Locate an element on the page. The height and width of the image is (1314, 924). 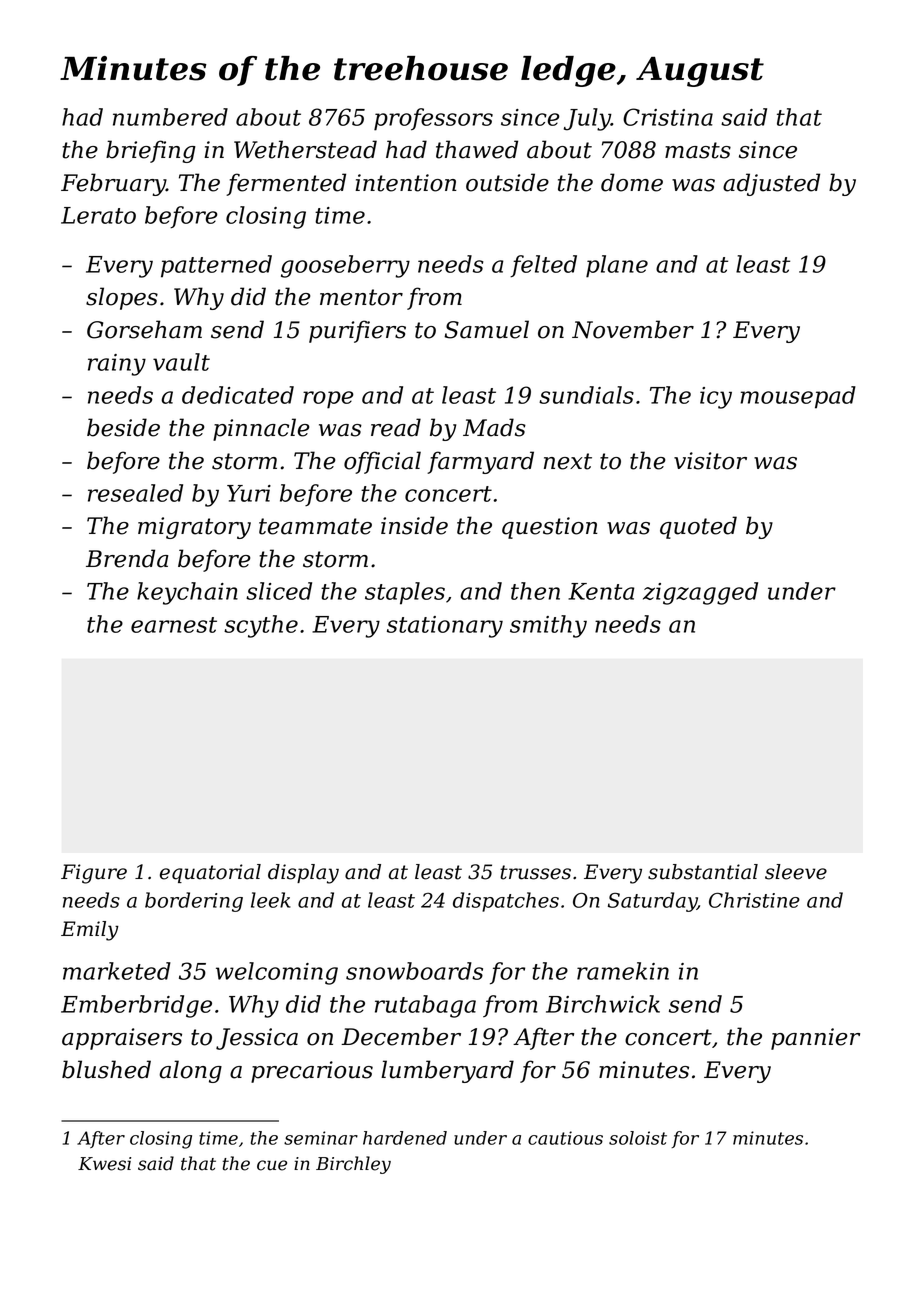
Jessica is located at coordinates (257, 1039).
